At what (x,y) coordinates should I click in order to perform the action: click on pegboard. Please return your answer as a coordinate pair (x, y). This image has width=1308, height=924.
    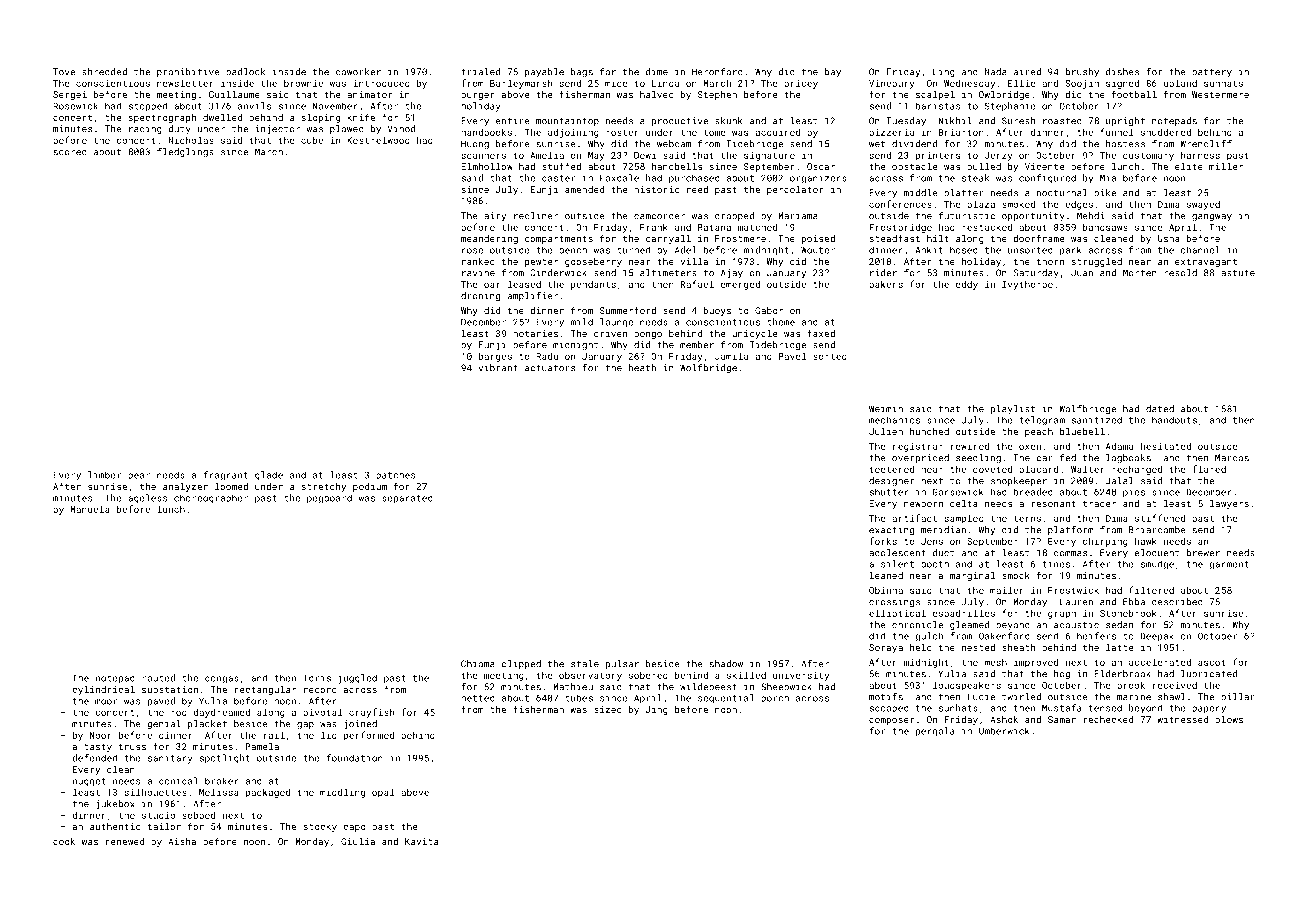
    Looking at the image, I should click on (329, 498).
